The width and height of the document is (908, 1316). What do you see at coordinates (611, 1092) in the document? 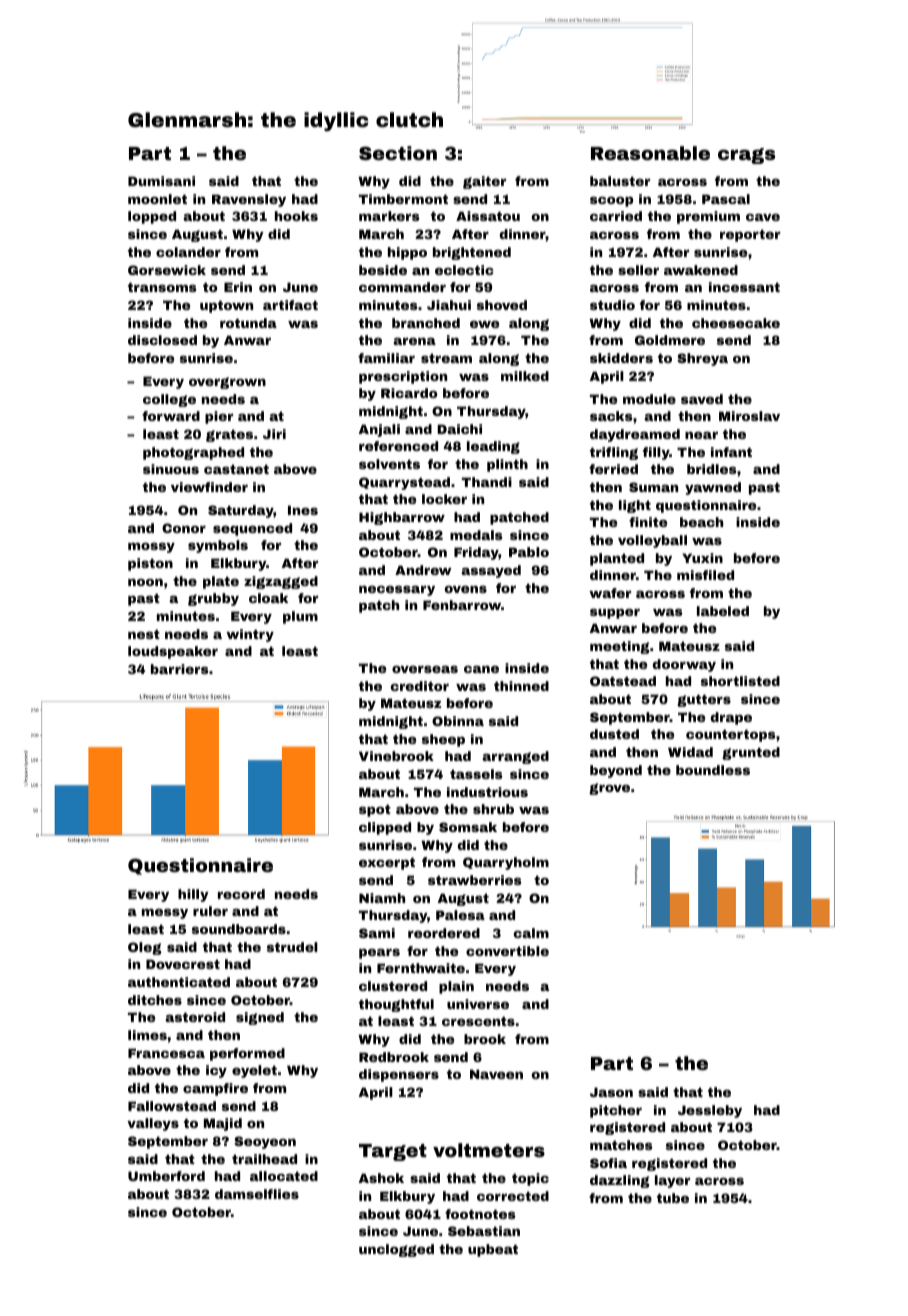
I see `Jason` at bounding box center [611, 1092].
